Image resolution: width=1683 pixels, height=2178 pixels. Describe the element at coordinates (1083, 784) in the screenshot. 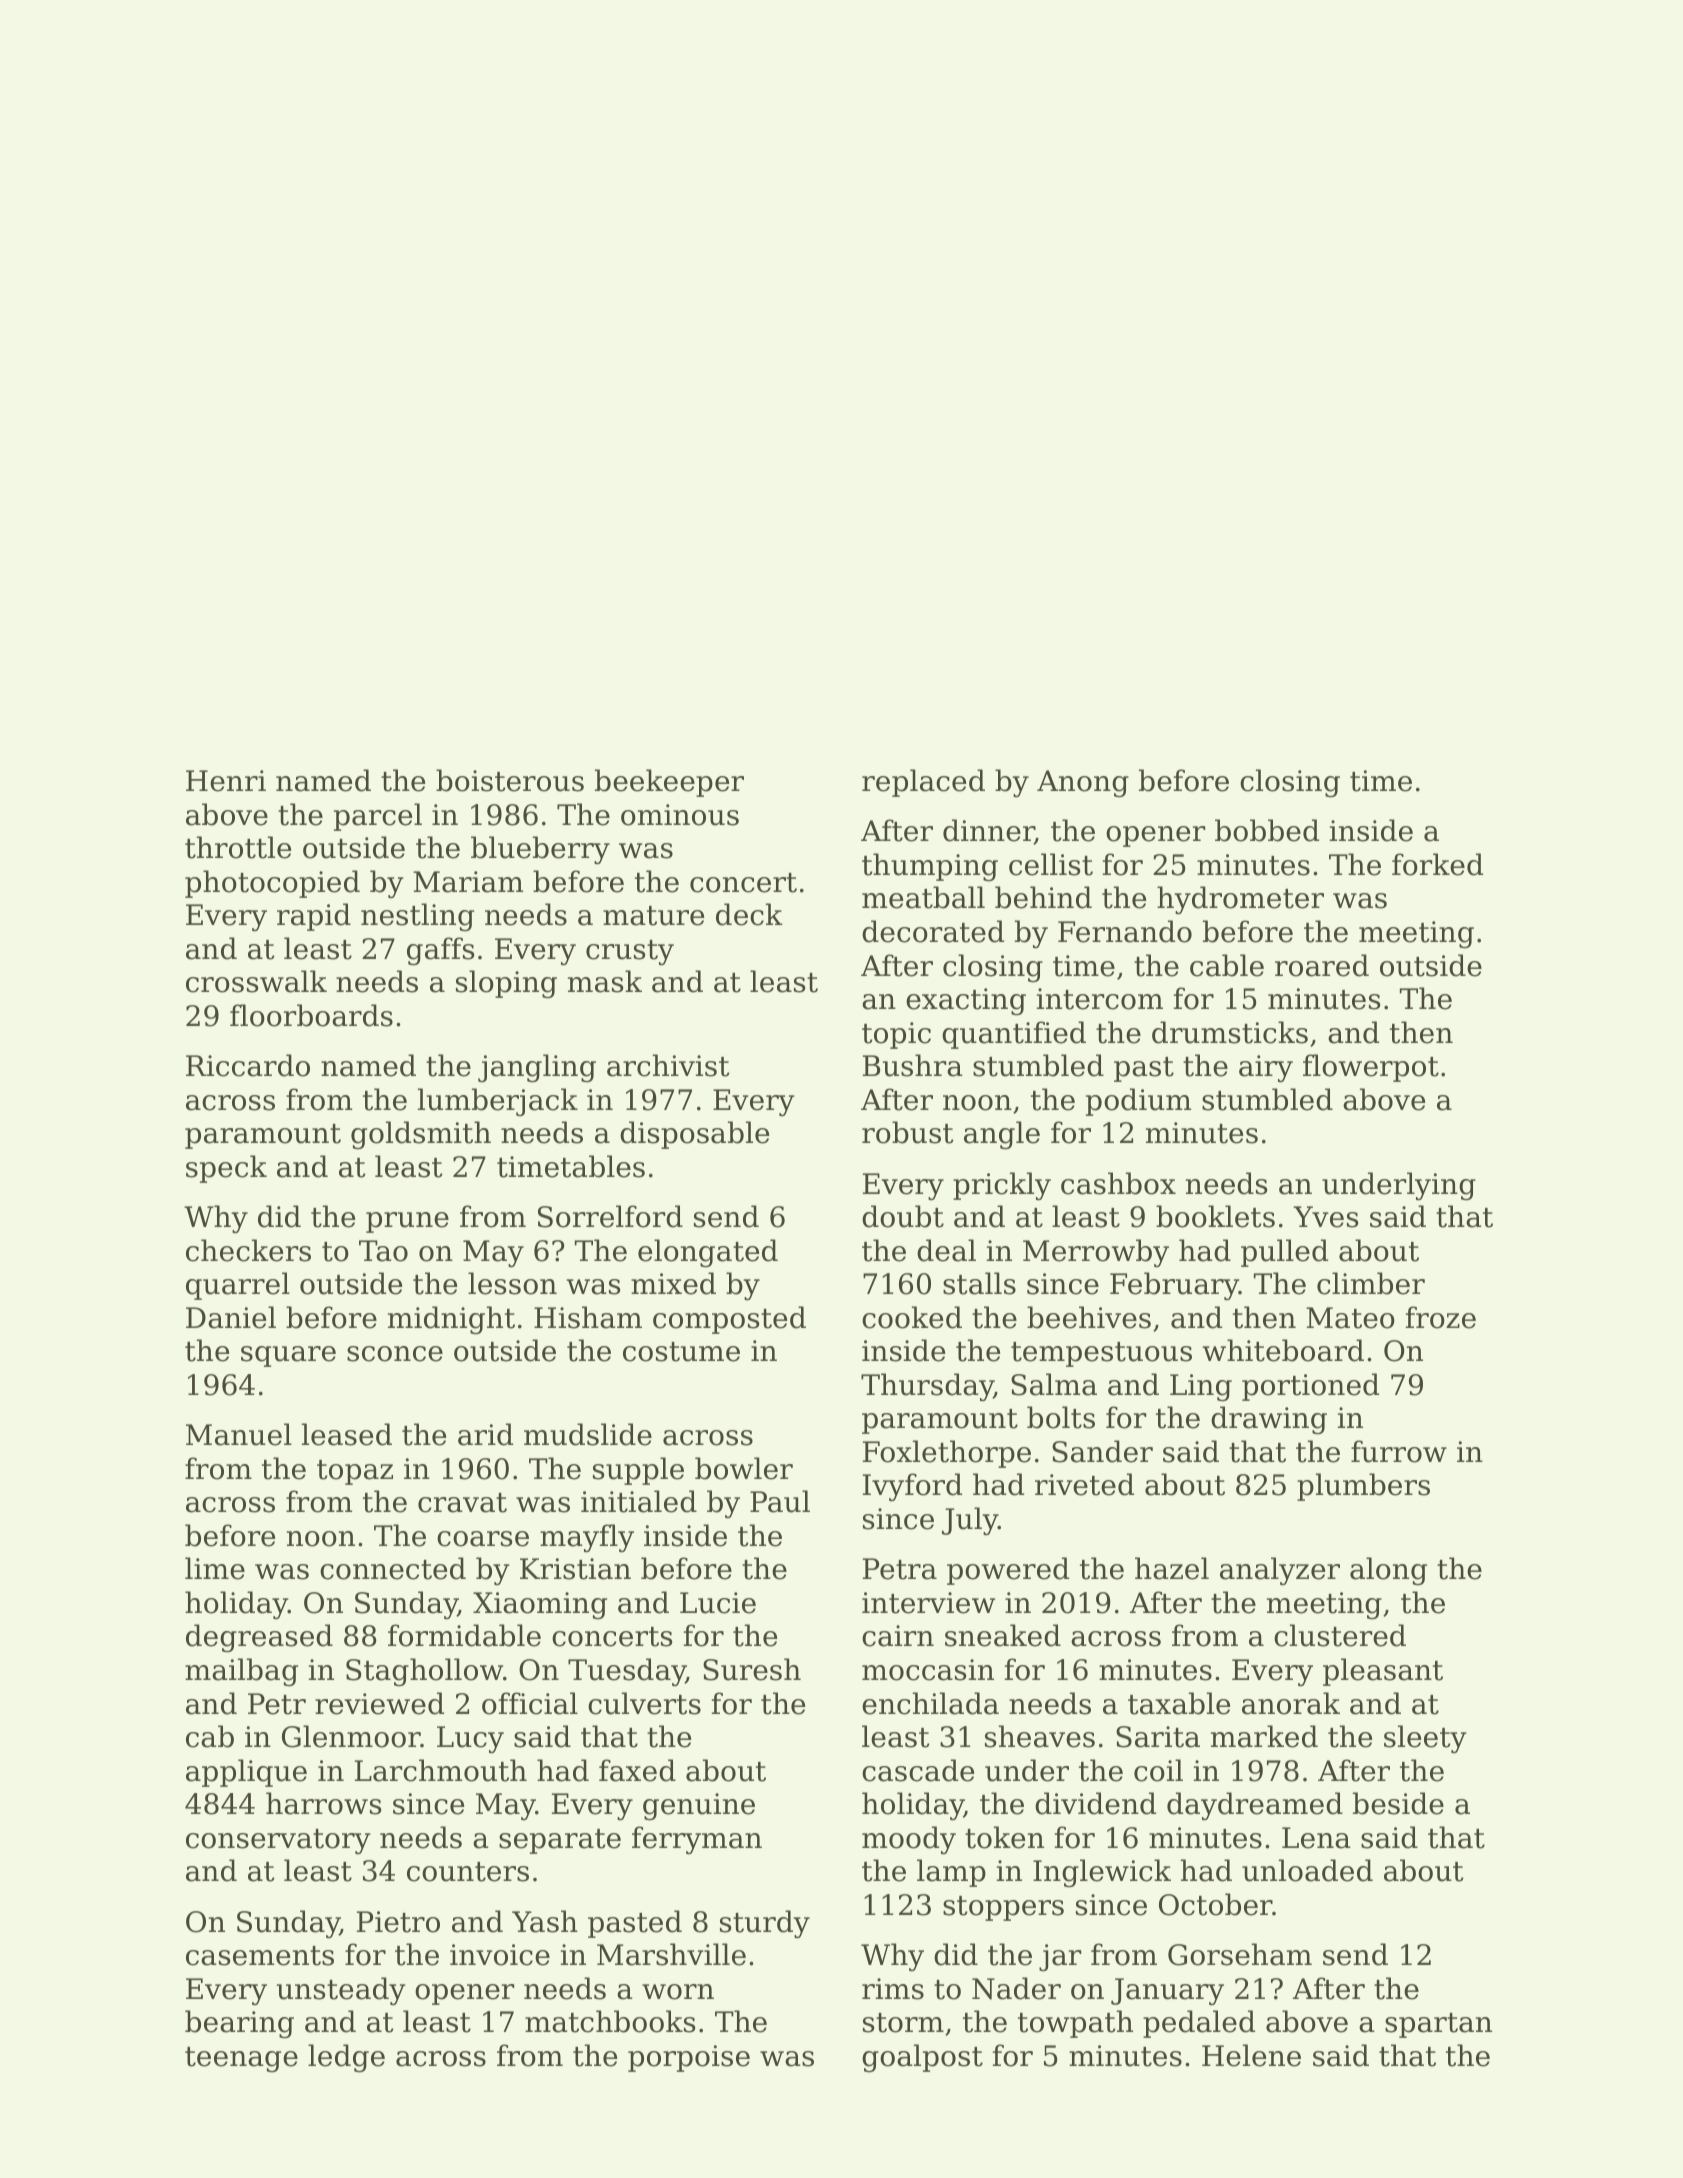

I see `Anong` at that location.
